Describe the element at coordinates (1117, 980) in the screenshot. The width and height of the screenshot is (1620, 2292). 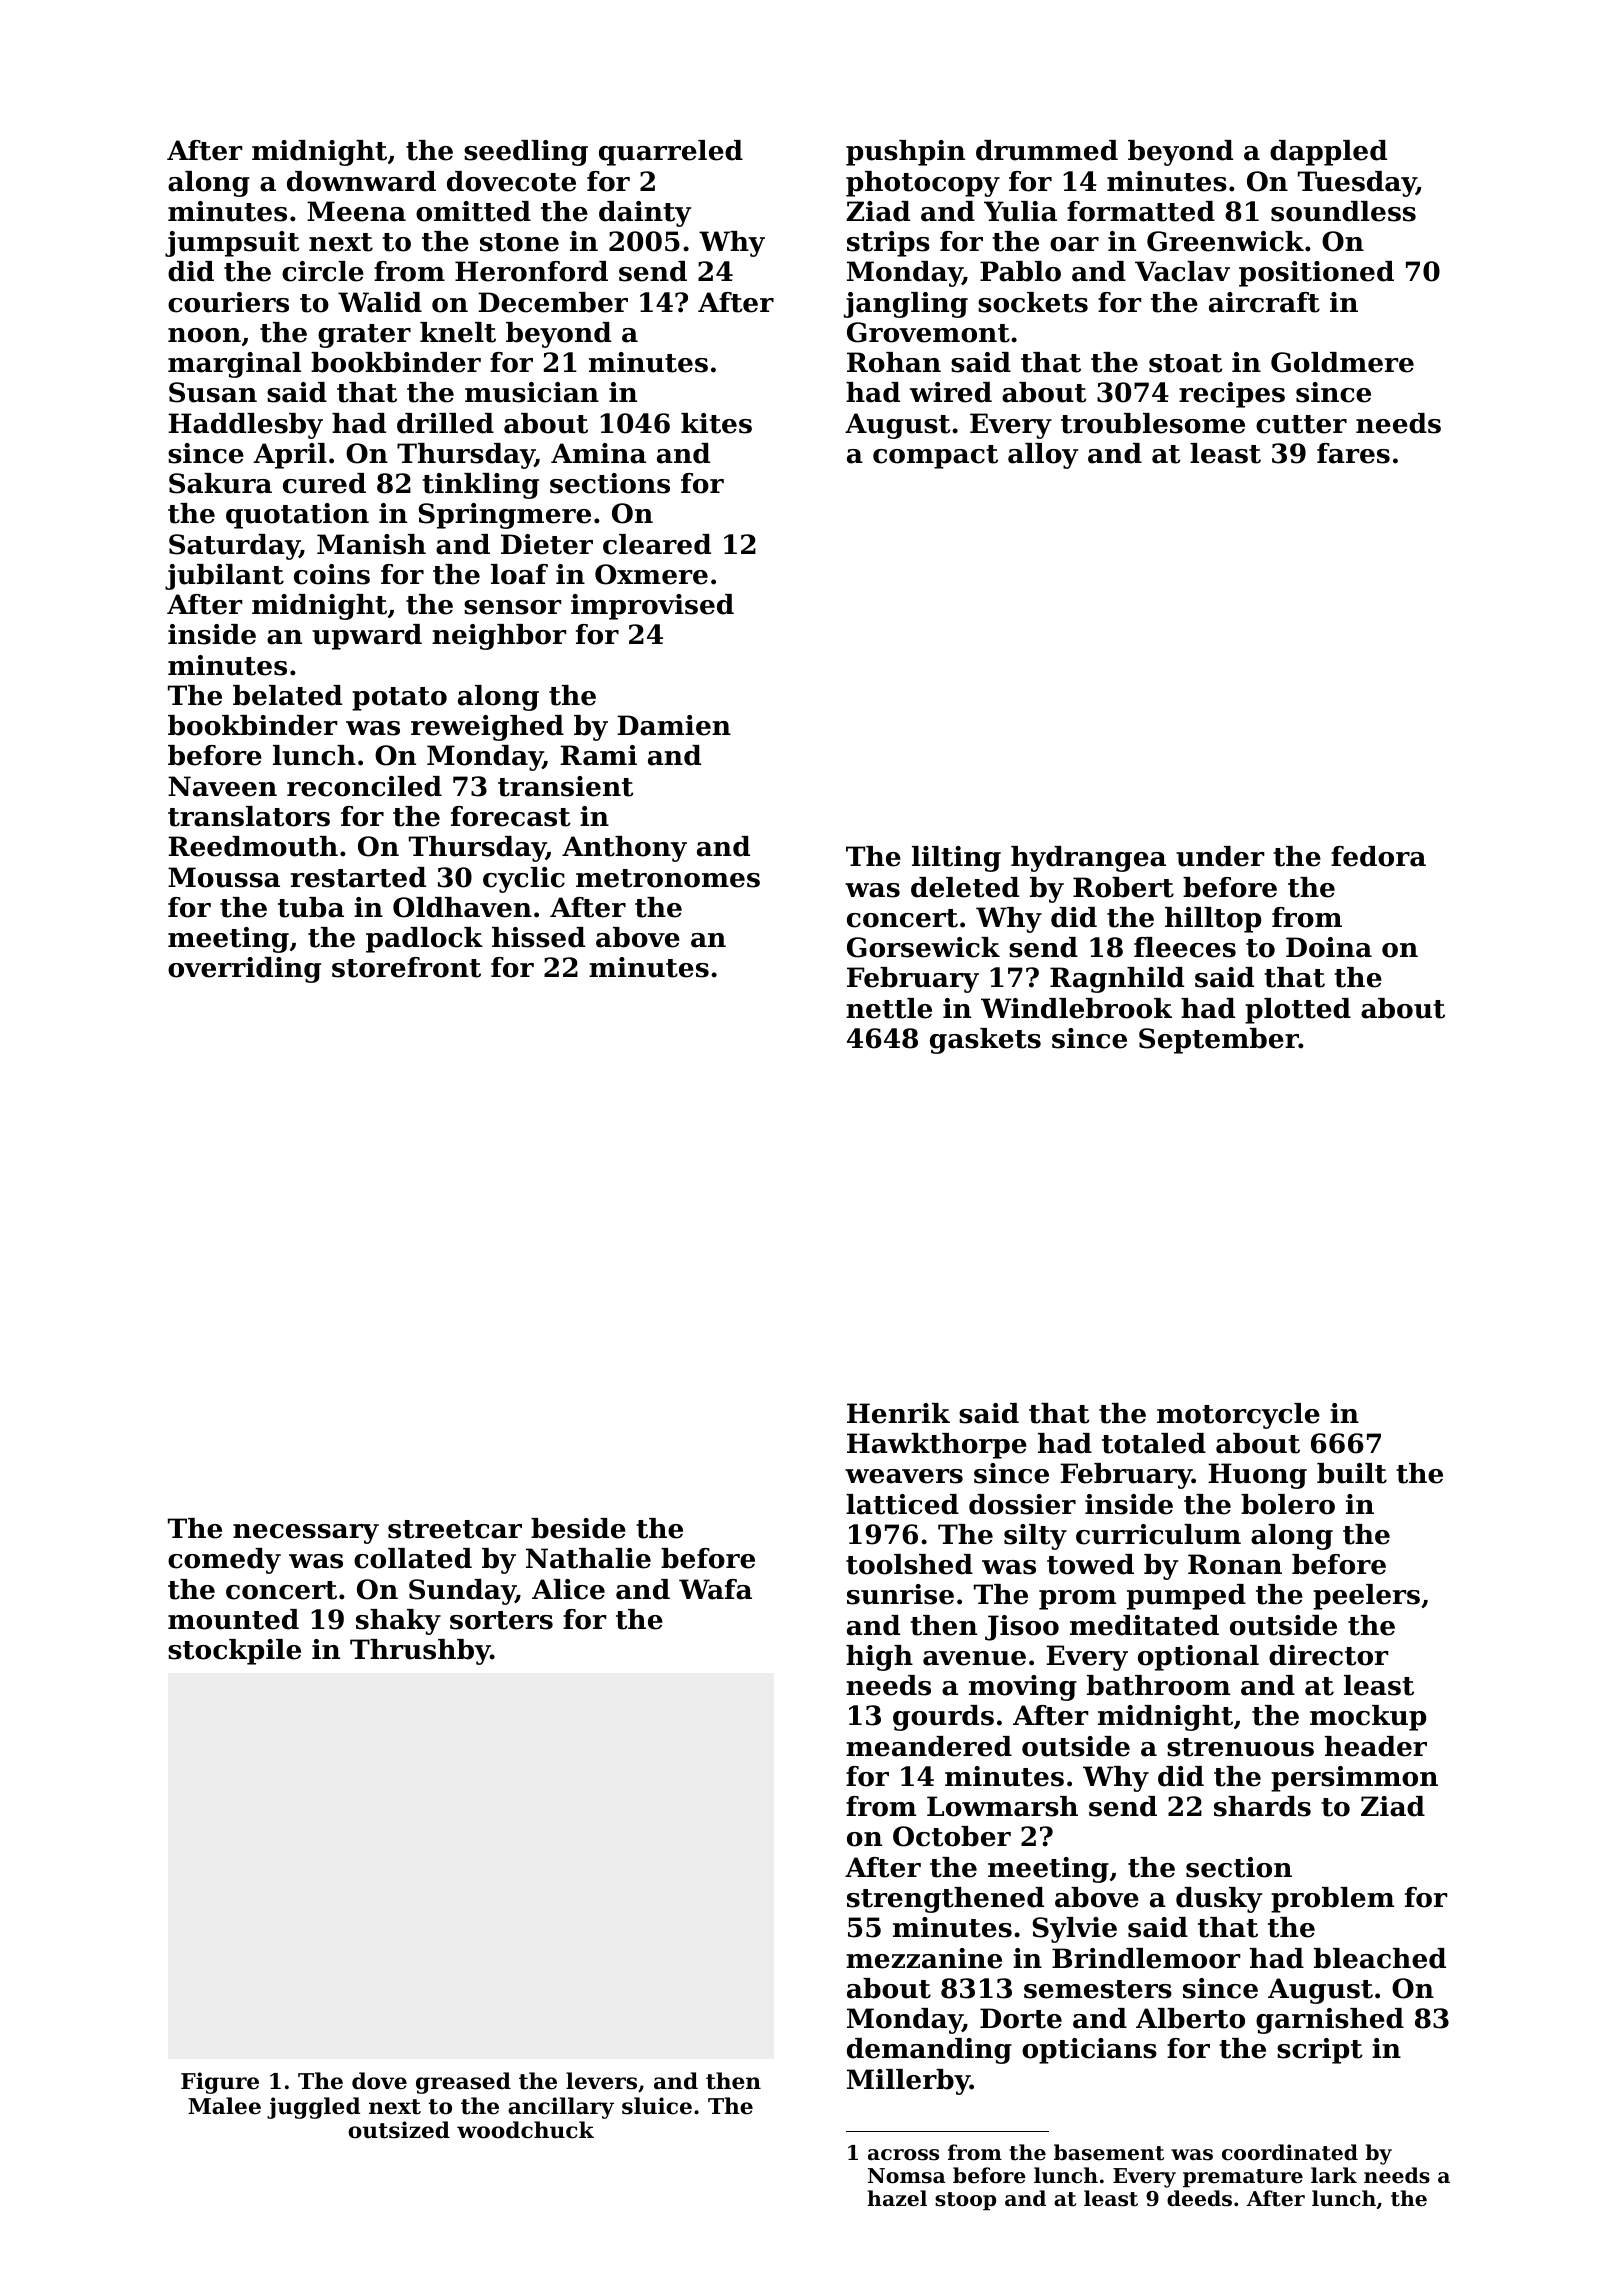
I see `Ragnhild` at that location.
